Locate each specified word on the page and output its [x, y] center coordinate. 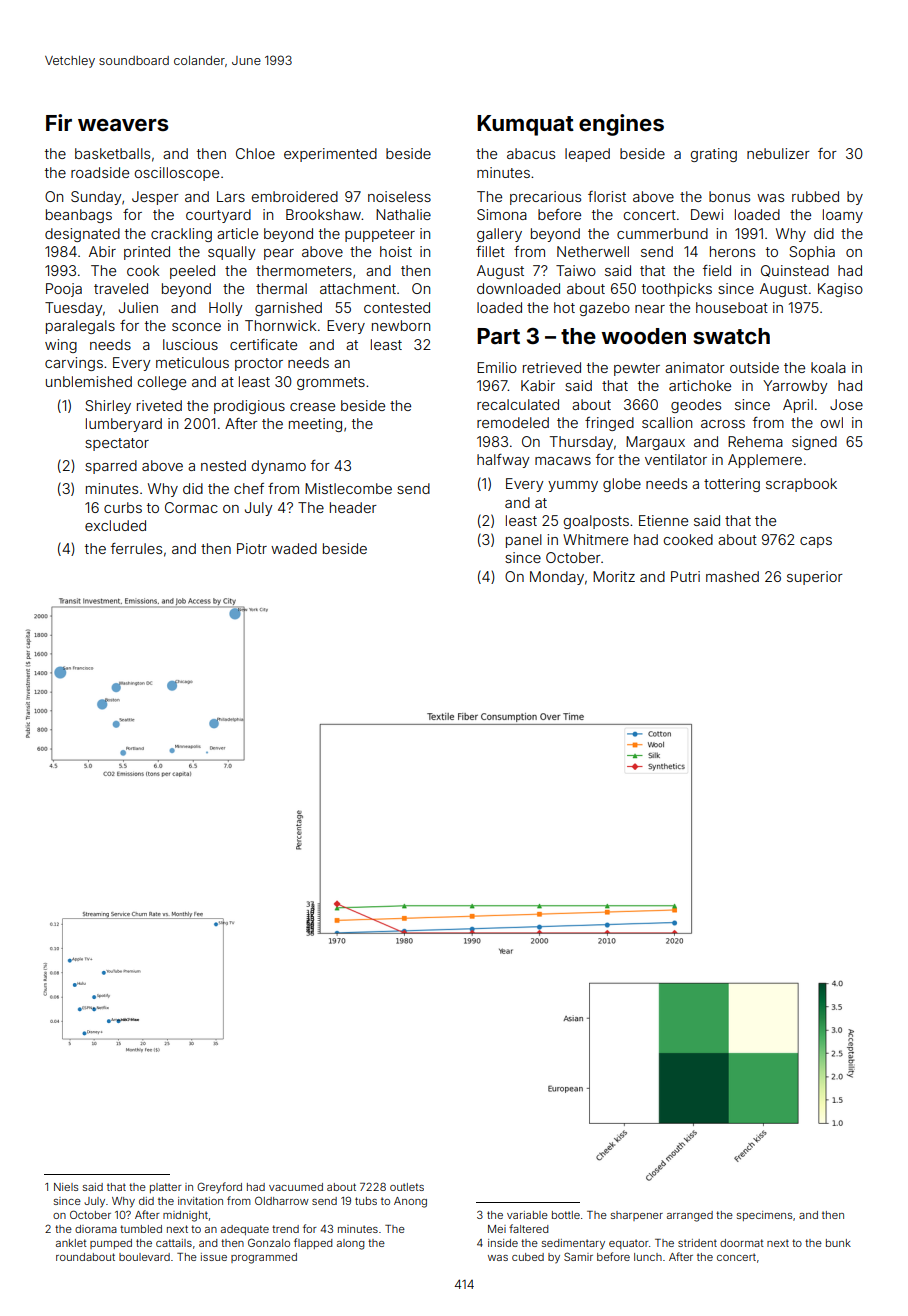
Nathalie [403, 214]
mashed [732, 576]
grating [713, 155]
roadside [100, 172]
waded [294, 548]
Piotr [252, 548]
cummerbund [662, 233]
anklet [71, 1243]
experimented [330, 155]
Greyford [219, 1188]
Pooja [64, 290]
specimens [764, 1216]
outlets [407, 1187]
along [351, 1244]
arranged [690, 1216]
